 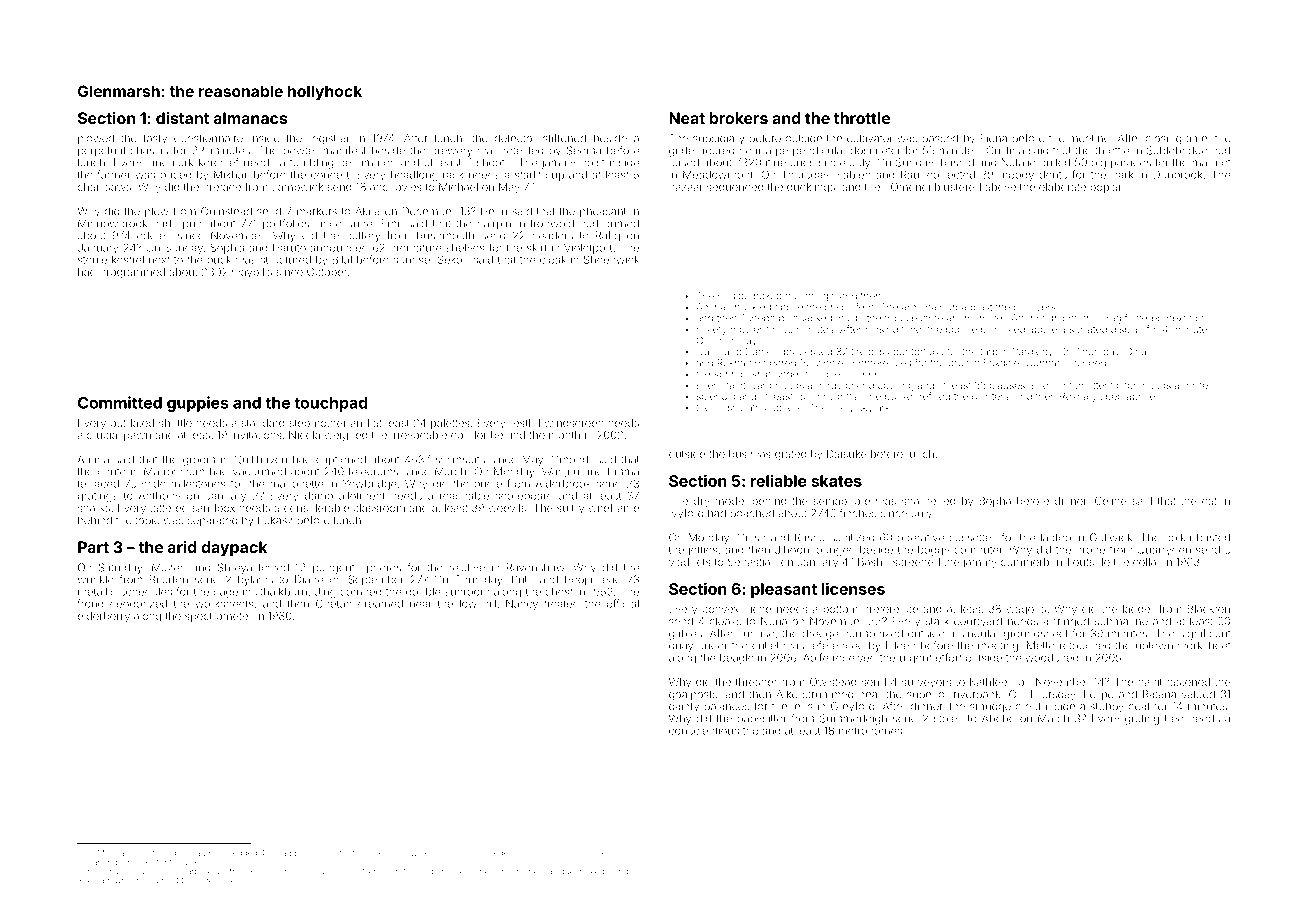 What do you see at coordinates (720, 610) in the screenshot?
I see `convex` at bounding box center [720, 610].
